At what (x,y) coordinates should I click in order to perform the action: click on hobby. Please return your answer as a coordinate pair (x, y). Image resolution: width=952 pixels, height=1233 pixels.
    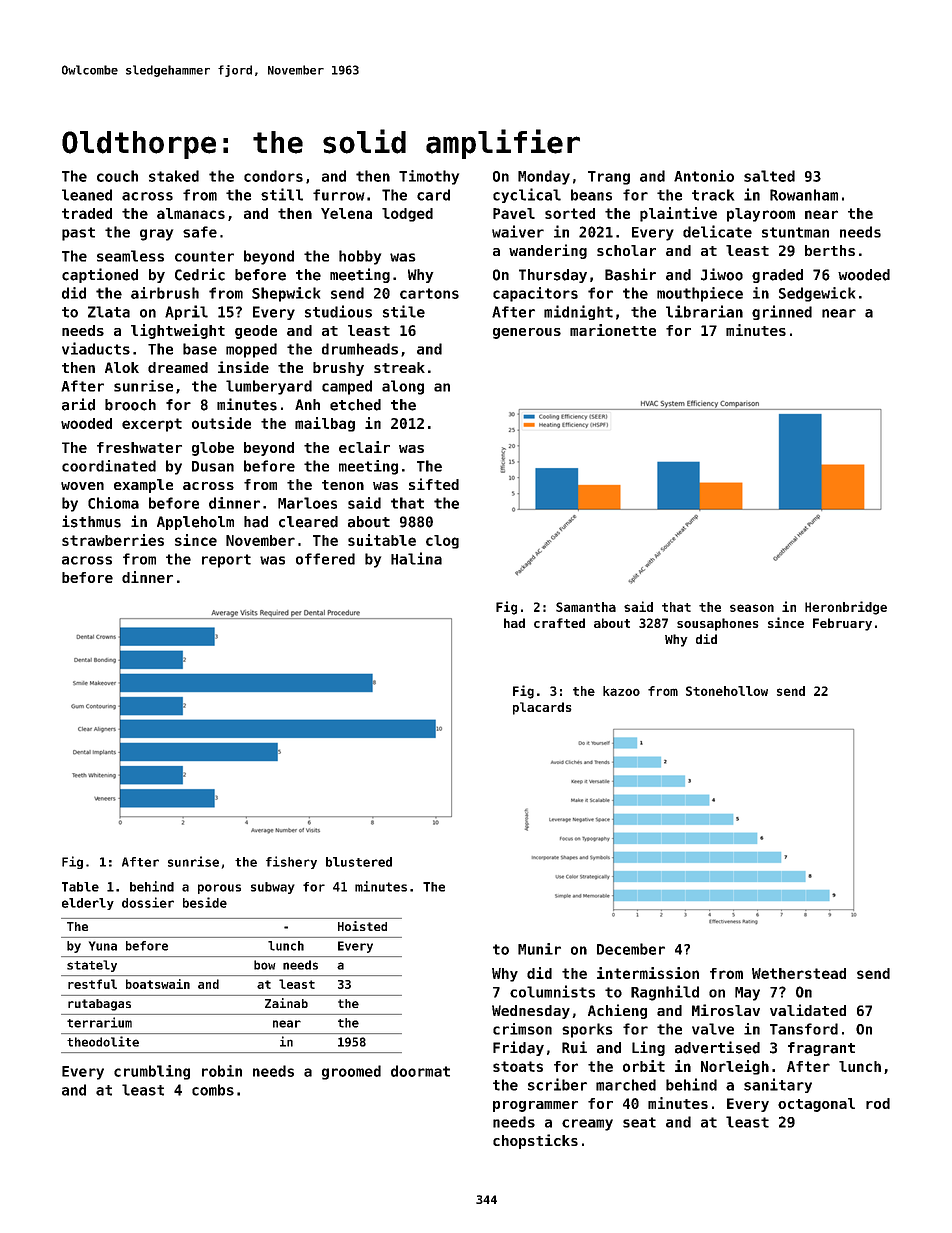
    Looking at the image, I should click on (360, 257).
